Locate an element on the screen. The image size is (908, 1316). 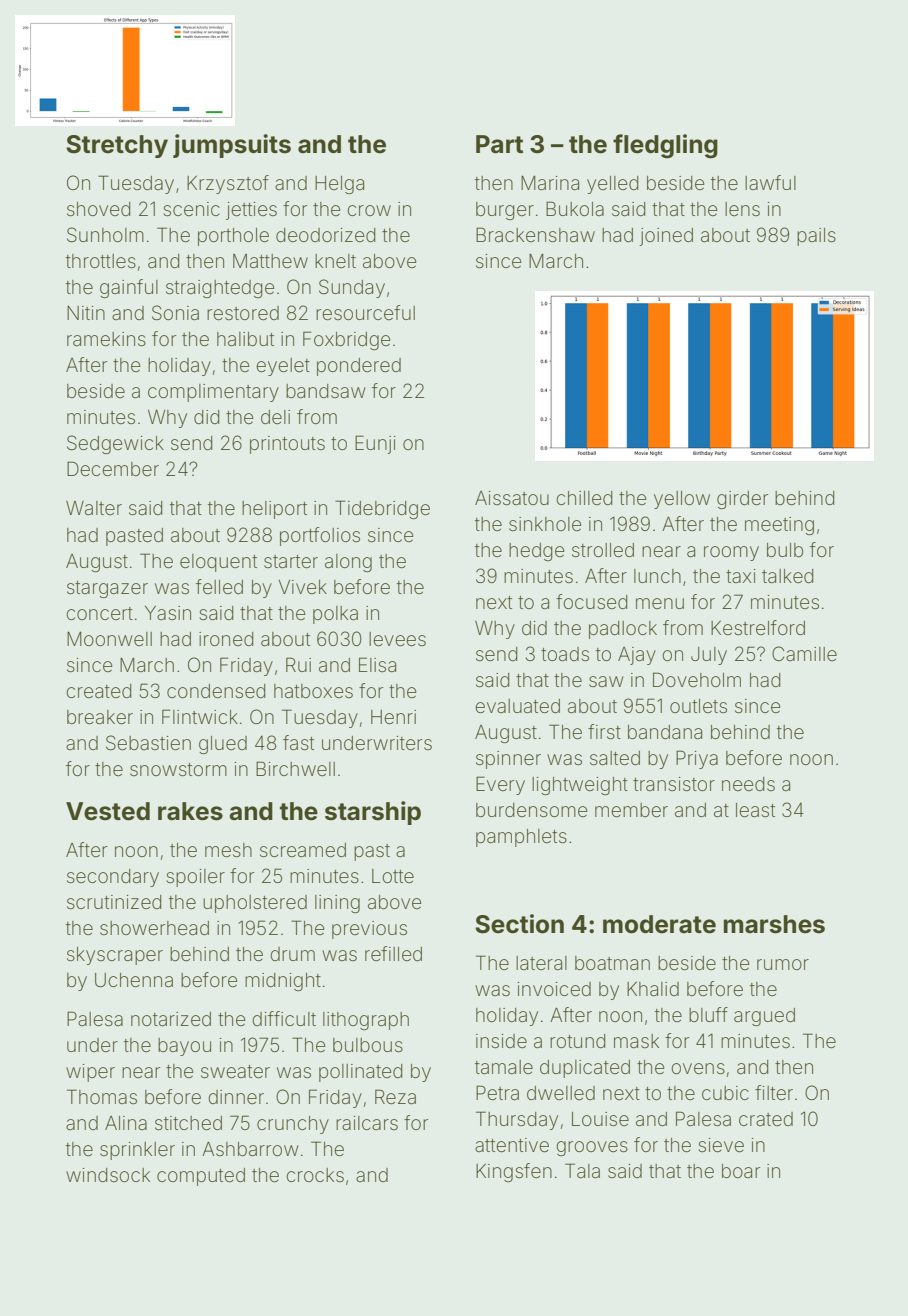
rakes is located at coordinates (190, 811).
